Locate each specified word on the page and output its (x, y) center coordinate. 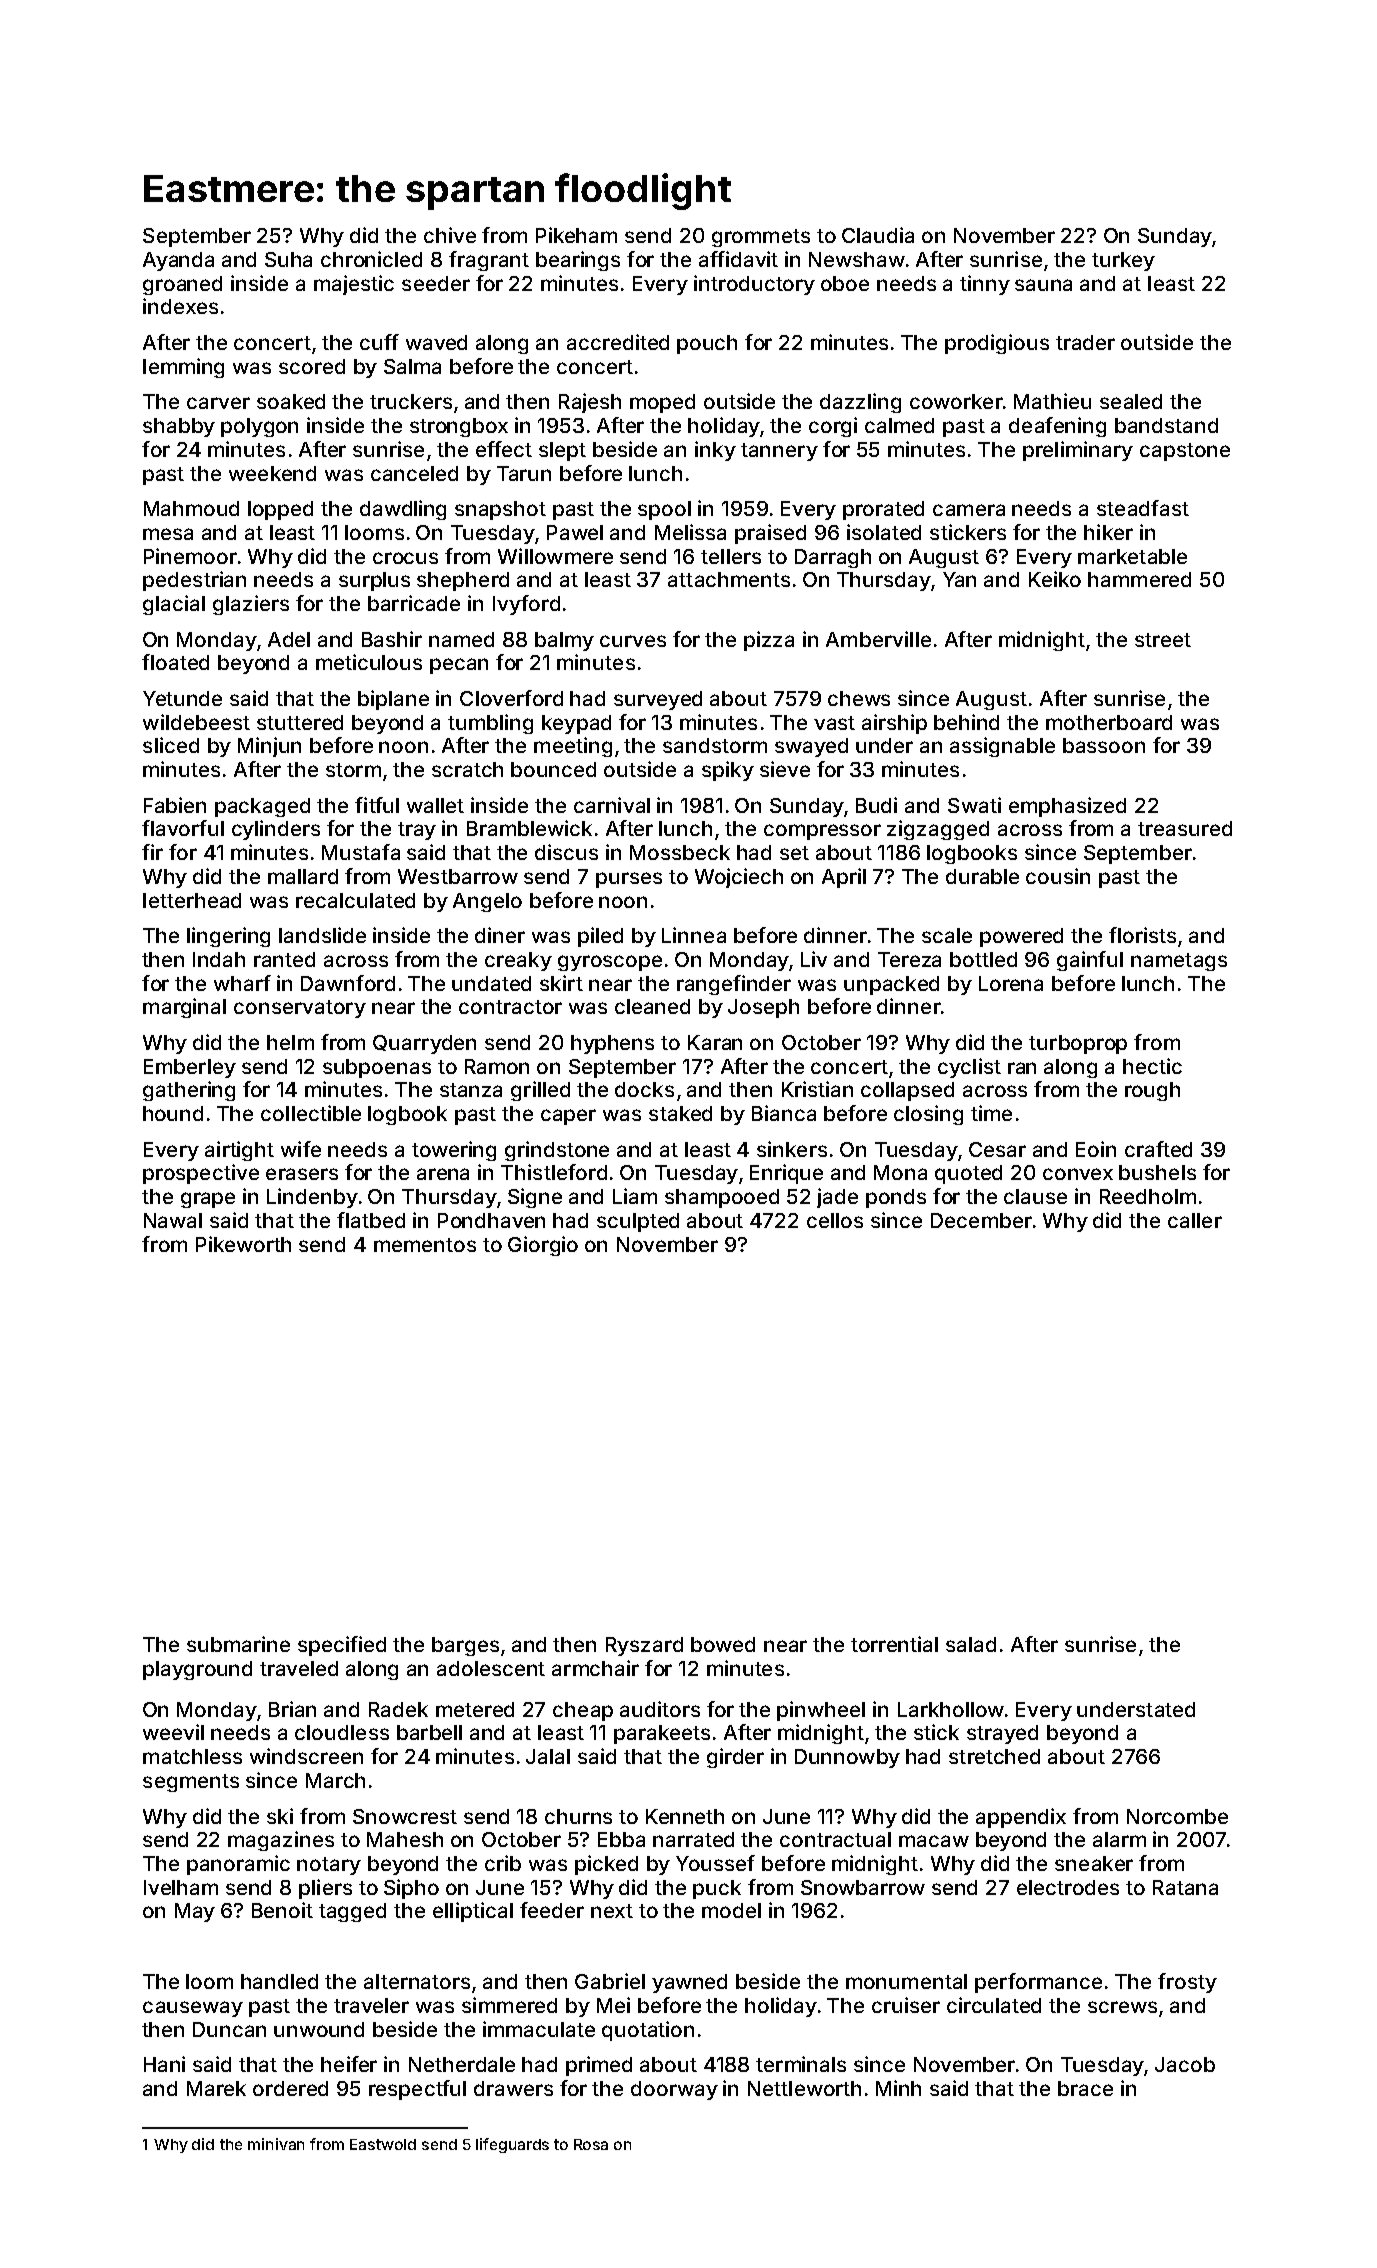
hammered (1139, 579)
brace (1085, 2088)
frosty (1187, 1983)
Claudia (878, 235)
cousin (1058, 876)
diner (500, 935)
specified (342, 1646)
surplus (374, 581)
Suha (288, 259)
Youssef (715, 1863)
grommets (761, 238)
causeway (193, 2009)
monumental (906, 1981)
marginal (184, 1008)
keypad (576, 724)
